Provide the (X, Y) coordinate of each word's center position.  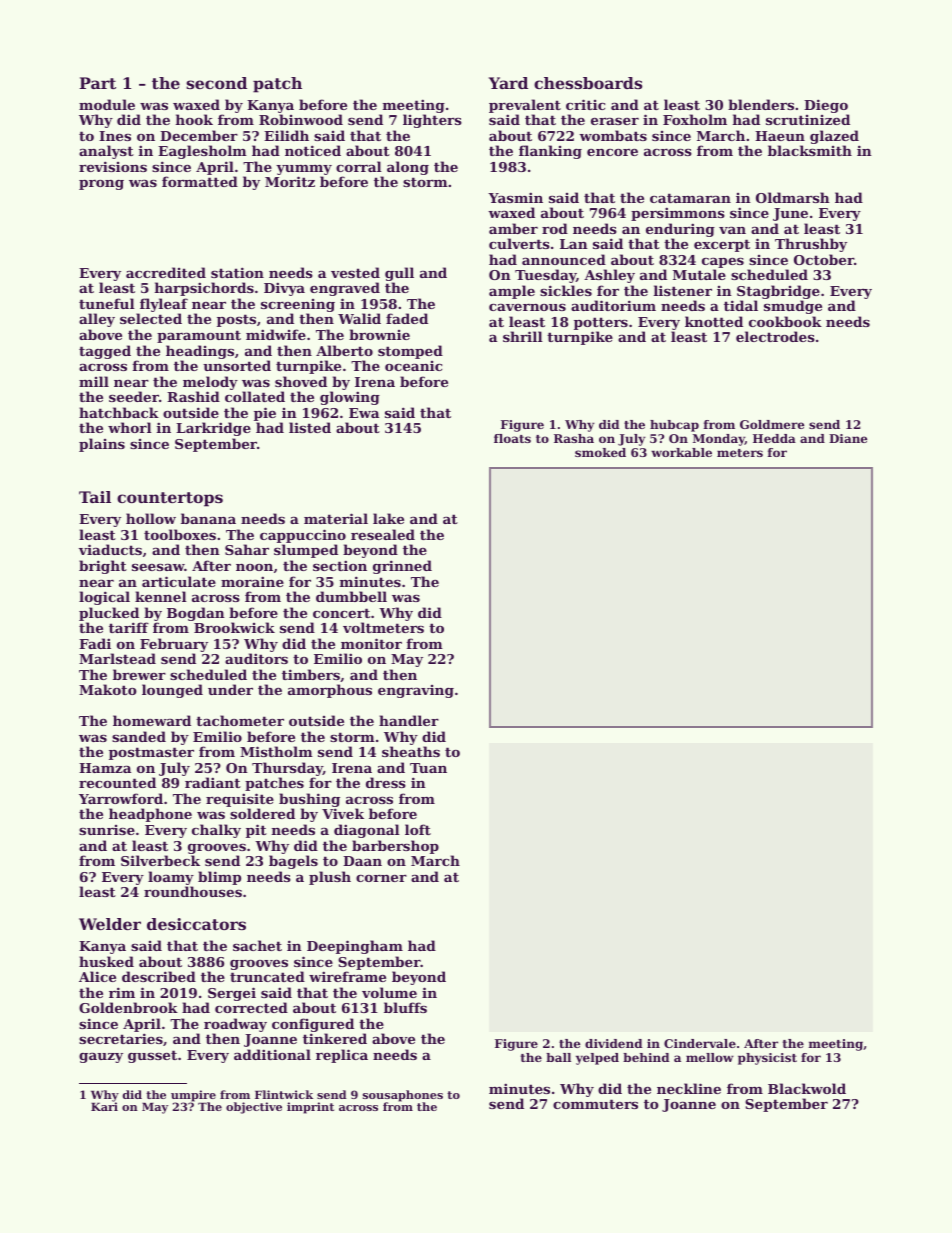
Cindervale (700, 1043)
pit (256, 831)
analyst (106, 152)
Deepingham (355, 947)
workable (681, 452)
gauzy (101, 1057)
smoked (600, 452)
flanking (550, 152)
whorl (130, 427)
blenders (761, 104)
